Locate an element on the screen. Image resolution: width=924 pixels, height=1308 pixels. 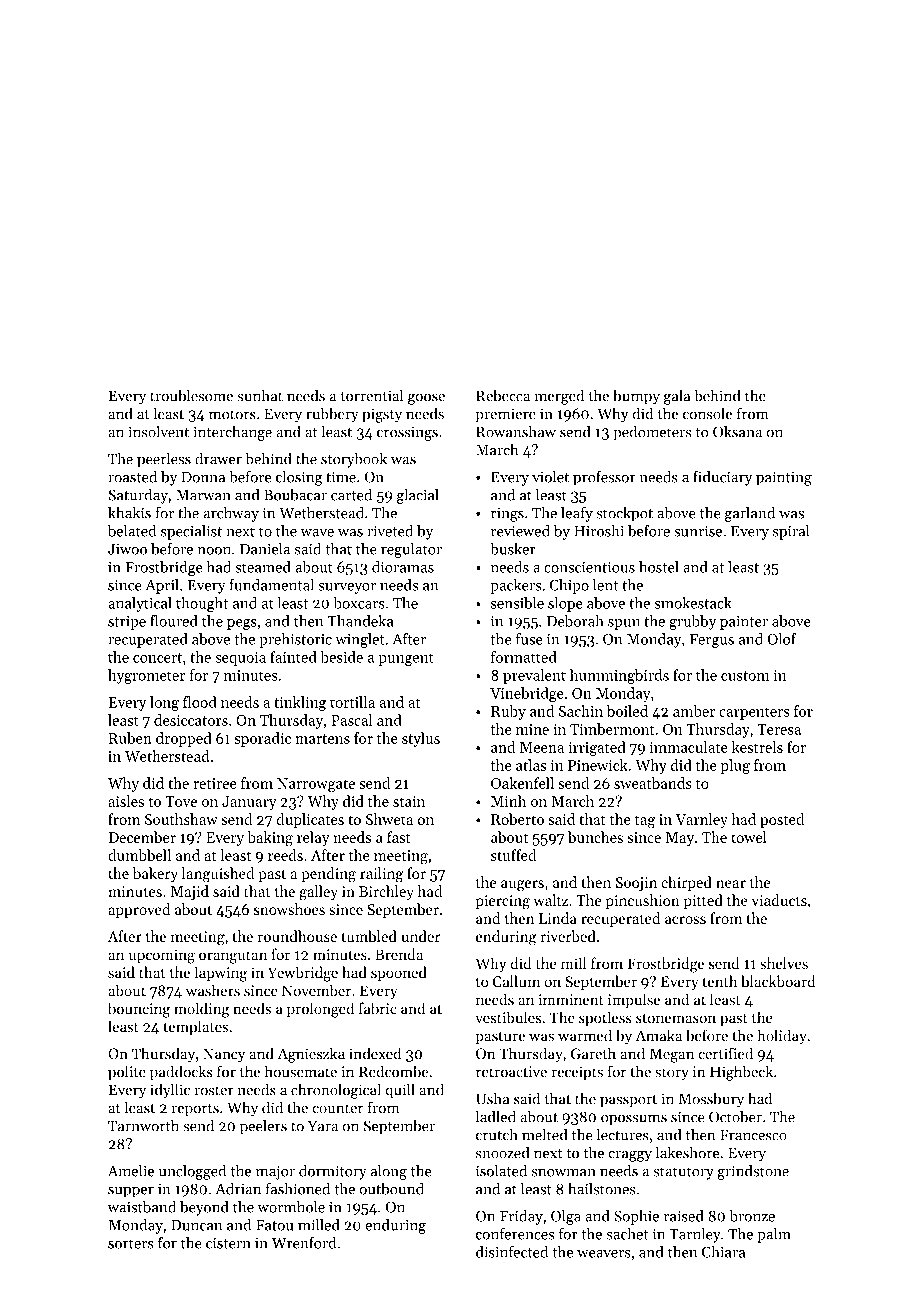
reeds is located at coordinates (285, 855).
